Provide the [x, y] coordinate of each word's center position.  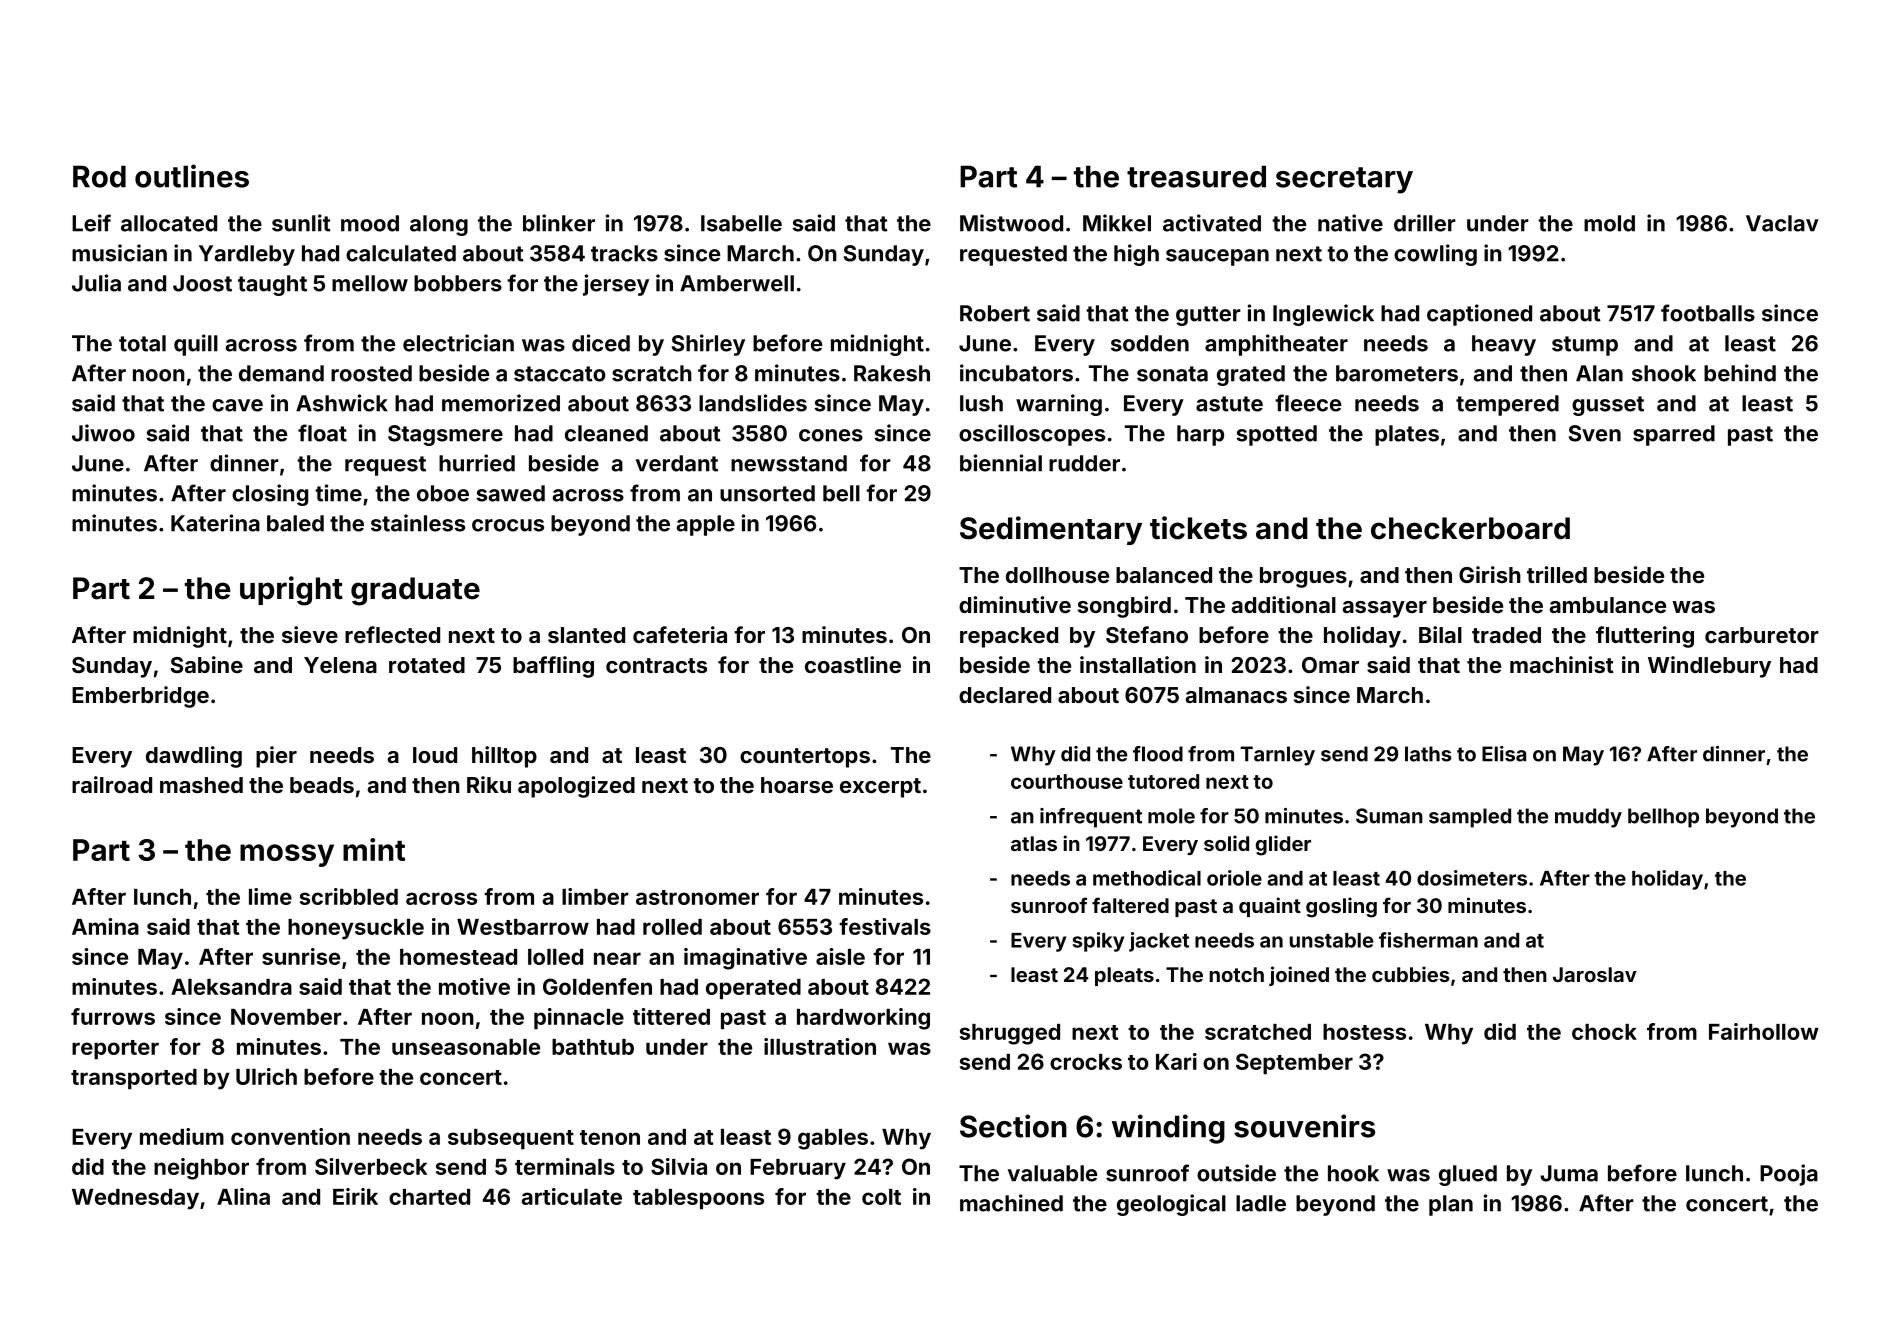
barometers [1397, 373]
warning [1059, 405]
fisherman [1428, 940]
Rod [99, 176]
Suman [1389, 816]
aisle [840, 956]
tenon [610, 1137]
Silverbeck [371, 1166]
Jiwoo [103, 433]
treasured [1196, 176]
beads [322, 785]
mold [1609, 223]
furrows [113, 1016]
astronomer [697, 897]
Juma [1569, 1173]
